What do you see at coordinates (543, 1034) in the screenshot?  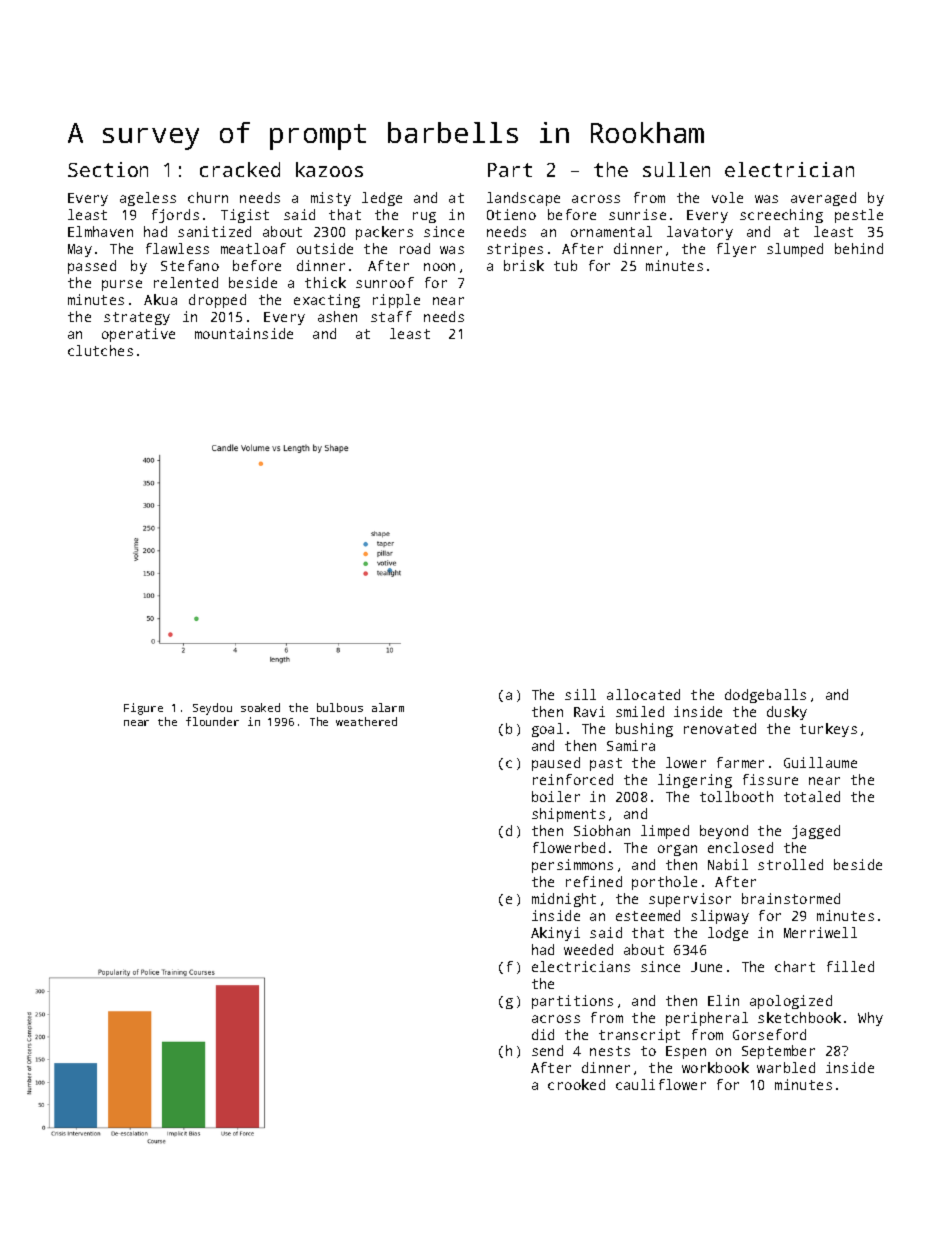 I see `did` at bounding box center [543, 1034].
